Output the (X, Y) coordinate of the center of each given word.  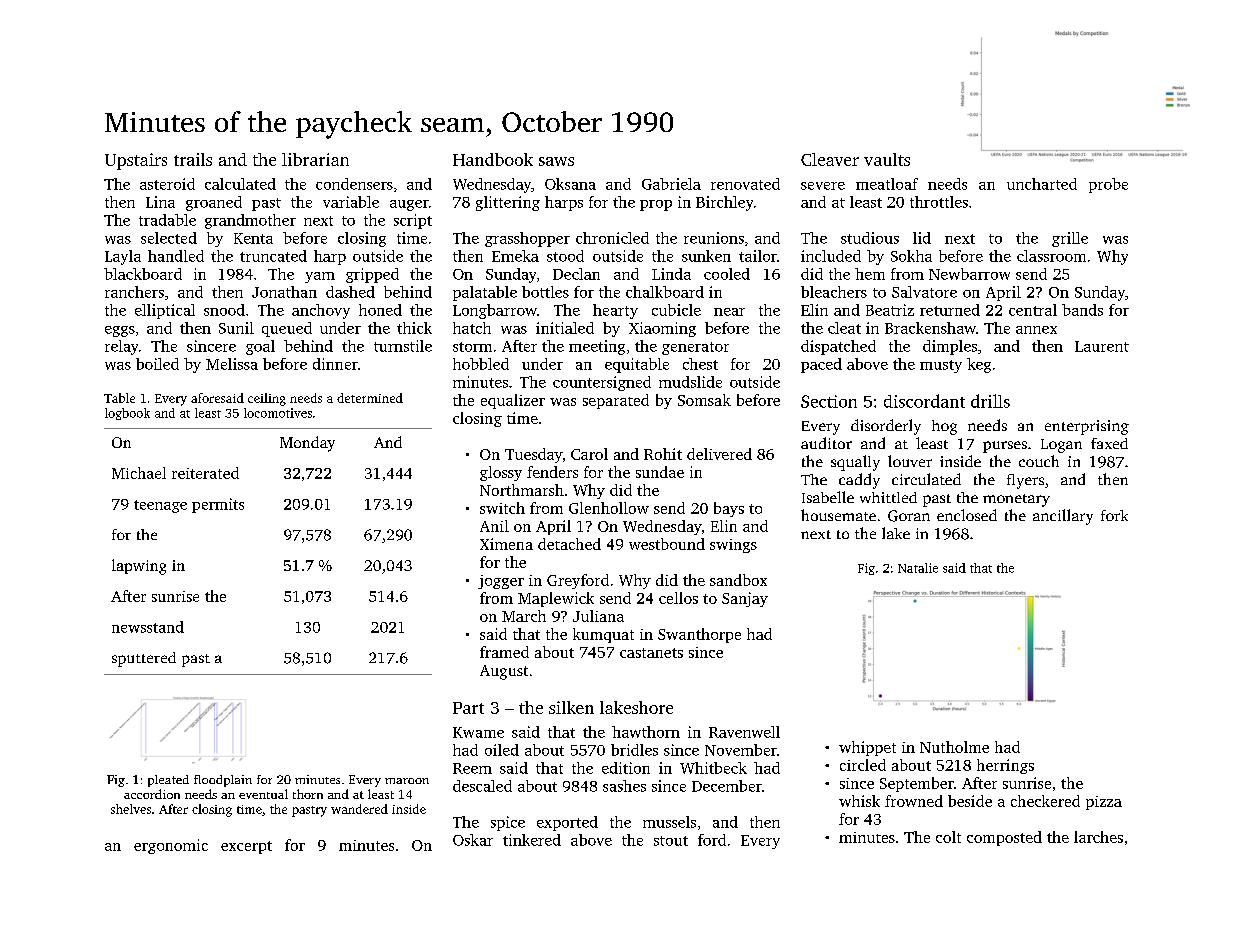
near (729, 312)
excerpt (246, 847)
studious (870, 238)
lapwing (139, 567)
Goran (909, 516)
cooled (727, 274)
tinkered (532, 840)
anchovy (321, 311)
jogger (501, 582)
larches (1098, 837)
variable (351, 202)
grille (1070, 239)
